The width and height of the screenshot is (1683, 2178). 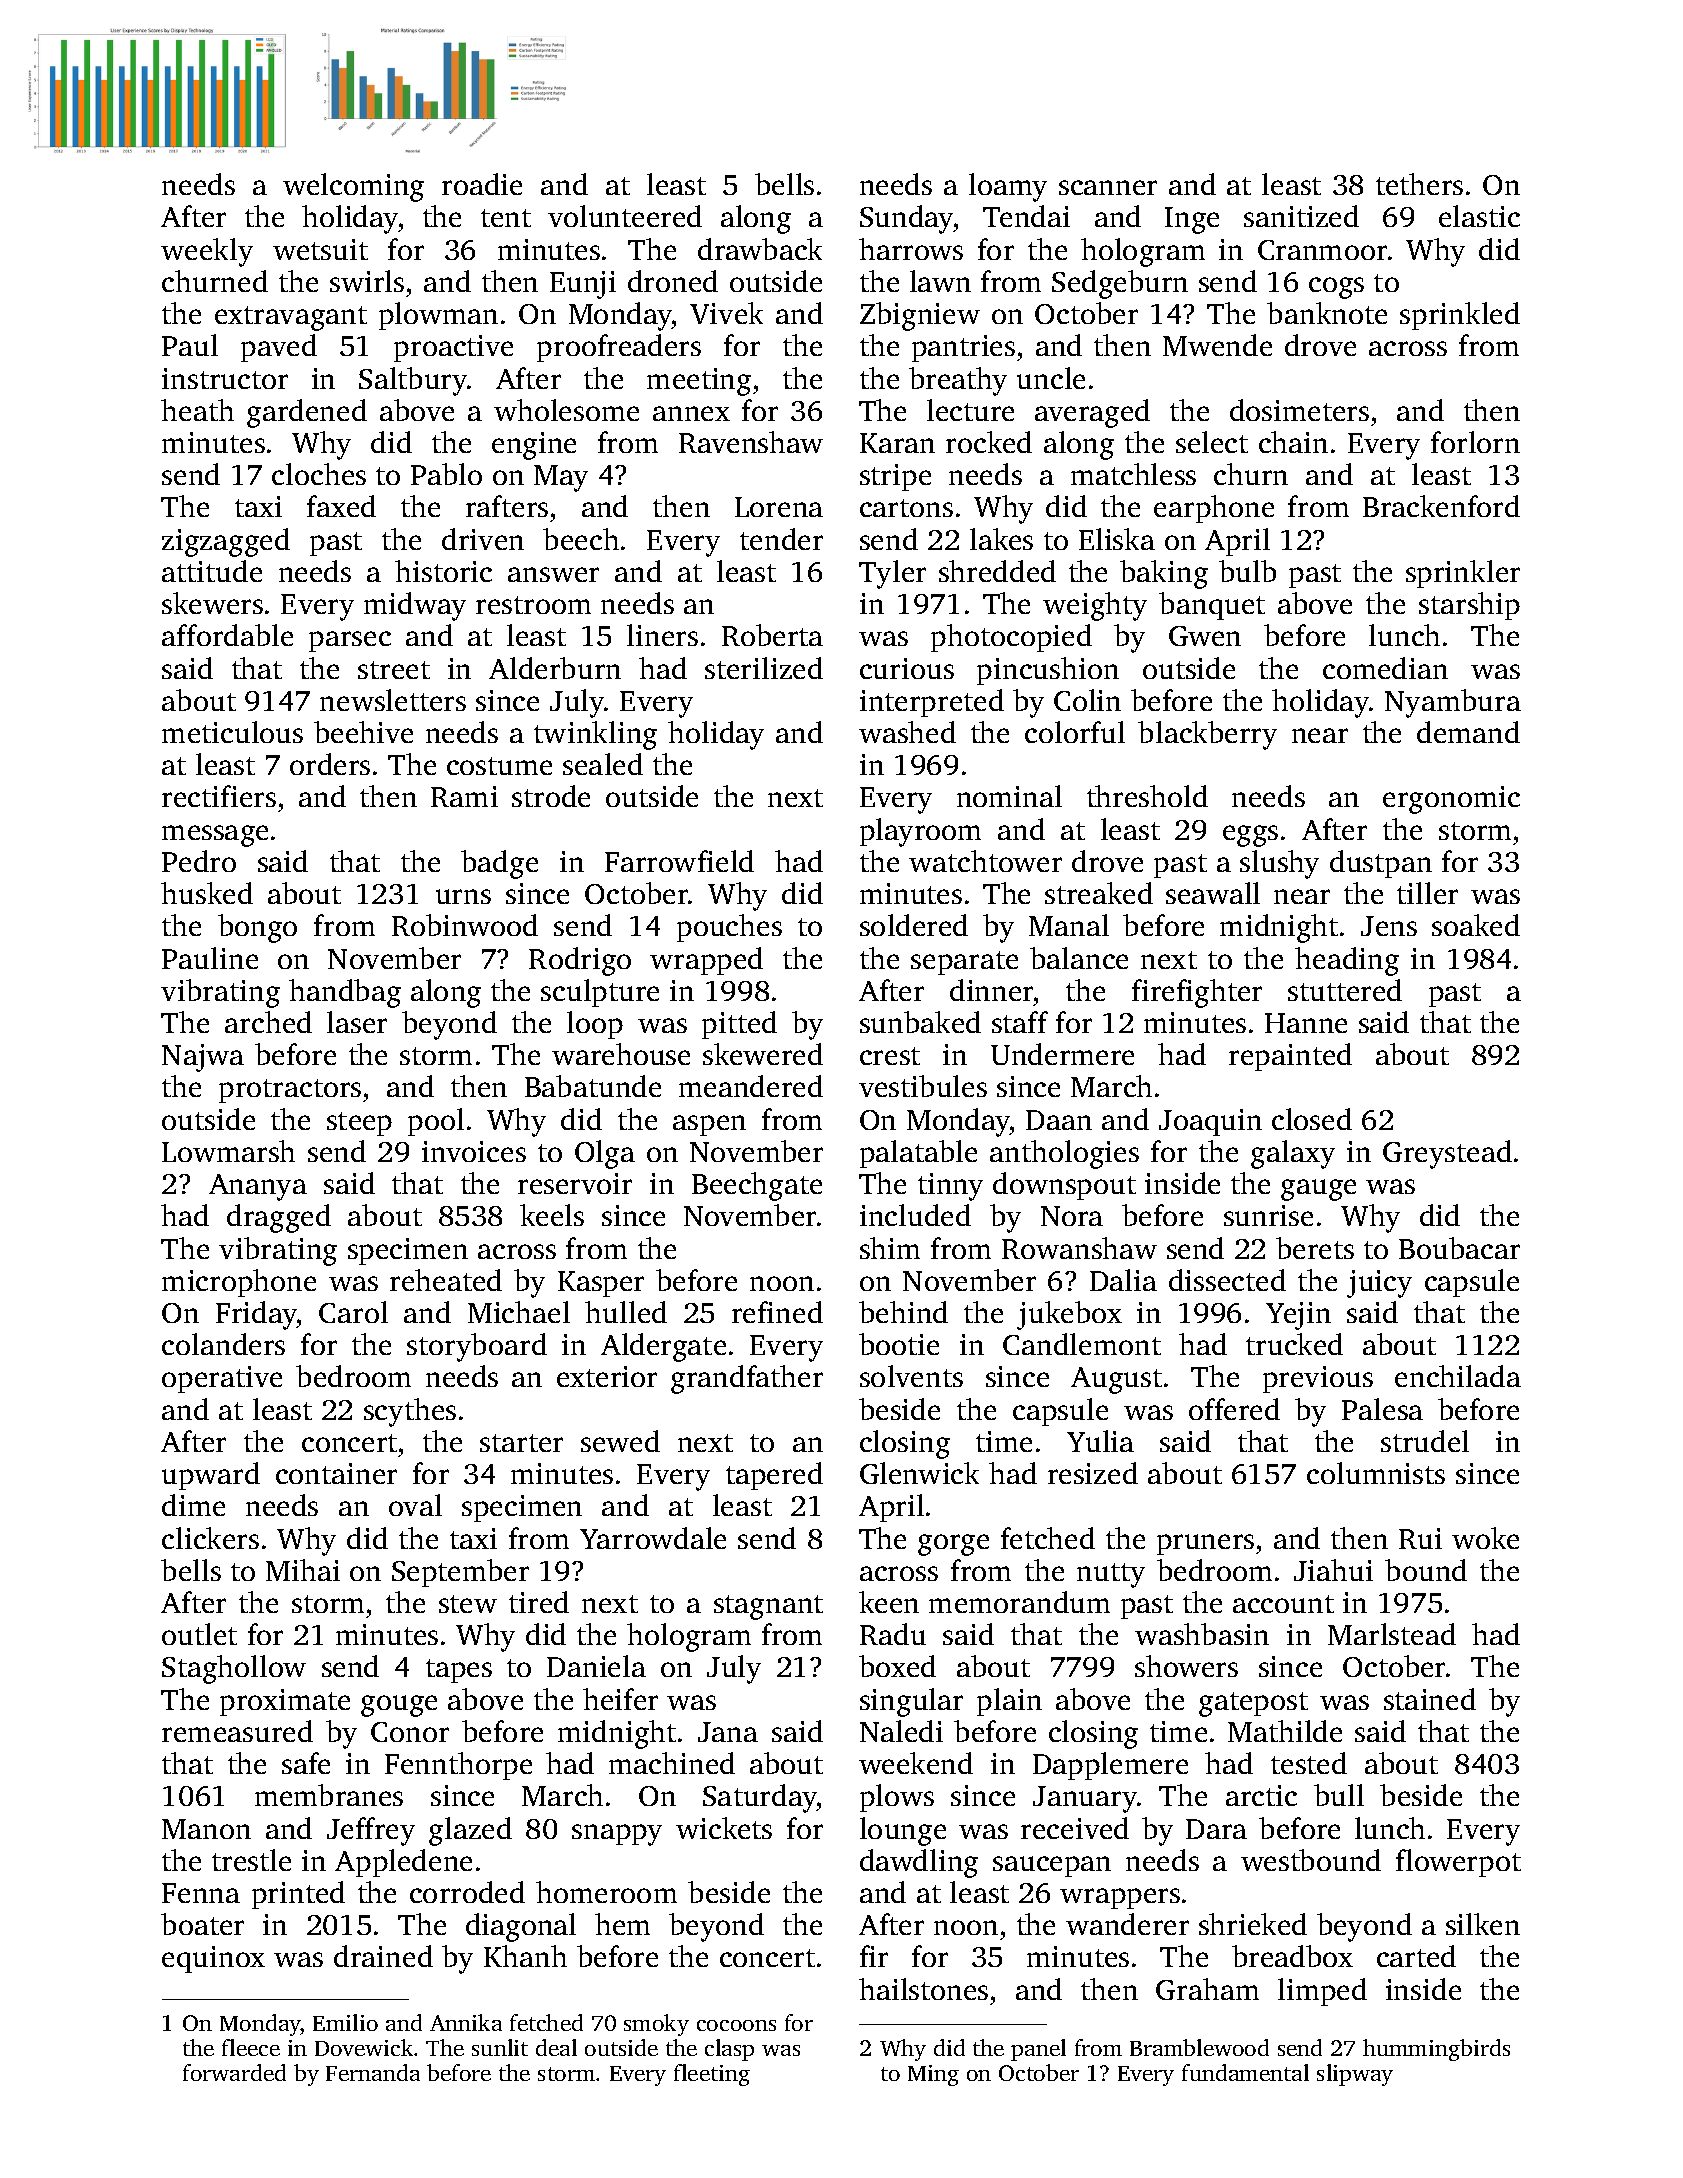 What do you see at coordinates (1059, 1120) in the screenshot?
I see `Daan` at bounding box center [1059, 1120].
